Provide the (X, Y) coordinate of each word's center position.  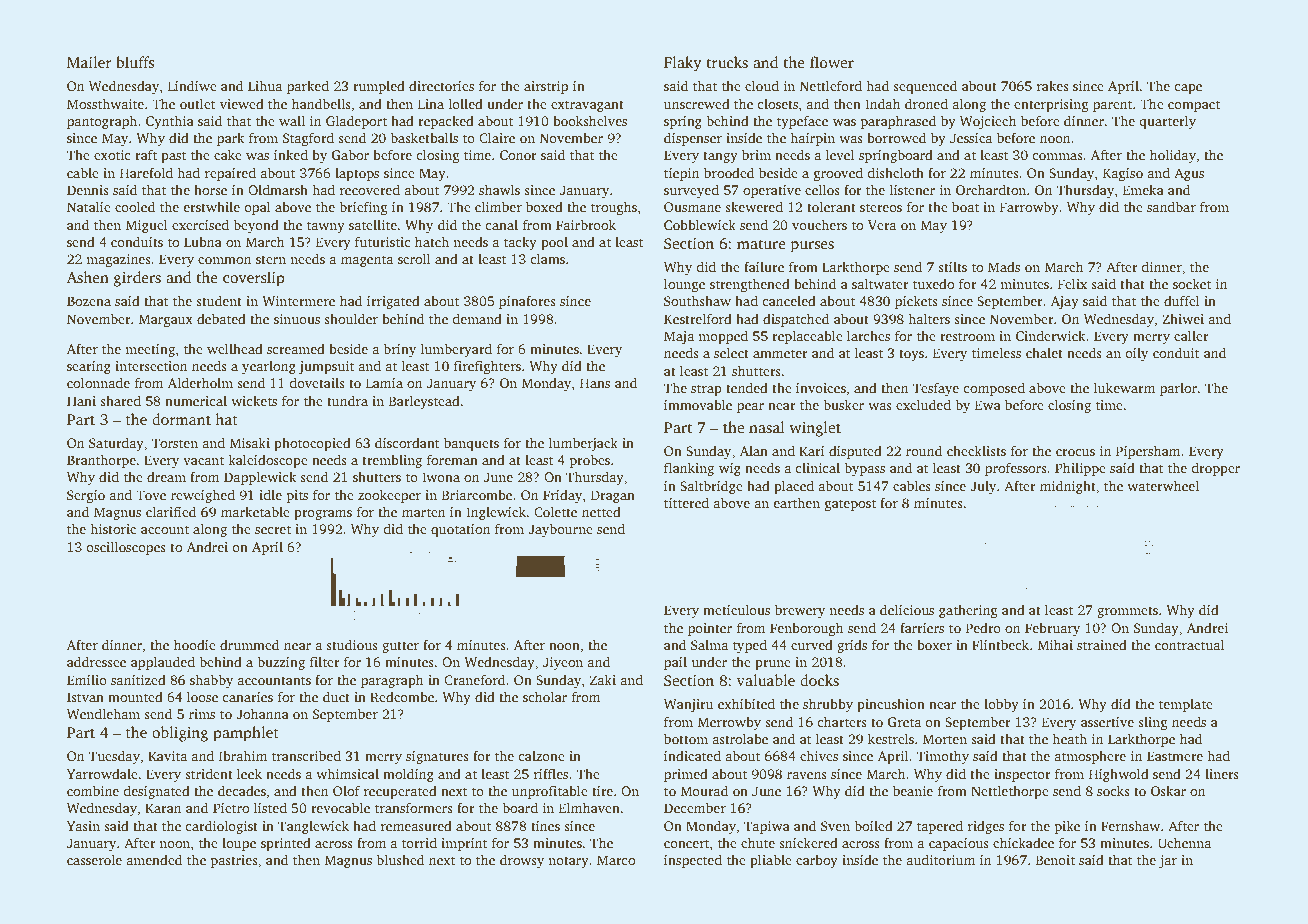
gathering (968, 611)
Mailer (89, 62)
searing (89, 367)
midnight (1068, 487)
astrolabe (740, 738)
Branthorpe (101, 461)
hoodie (195, 644)
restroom (967, 336)
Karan (163, 808)
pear (750, 408)
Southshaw (697, 300)
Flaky (683, 64)
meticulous (736, 609)
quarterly (1167, 122)
